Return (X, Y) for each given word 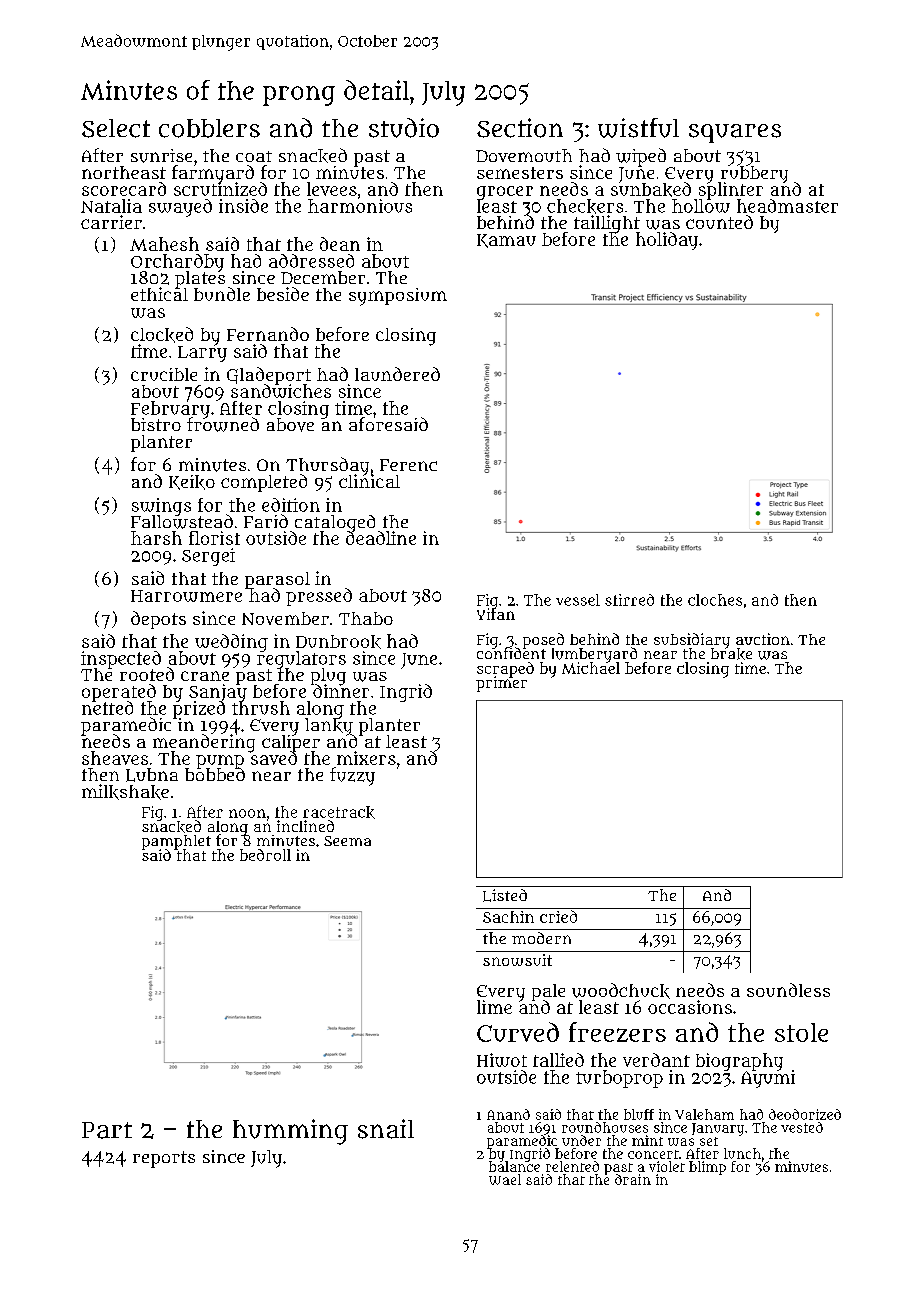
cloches (715, 600)
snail (386, 1129)
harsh (156, 538)
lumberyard (594, 655)
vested (802, 1127)
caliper (291, 743)
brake (731, 654)
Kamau (506, 241)
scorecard (124, 189)
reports (164, 1159)
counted (719, 222)
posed (543, 640)
